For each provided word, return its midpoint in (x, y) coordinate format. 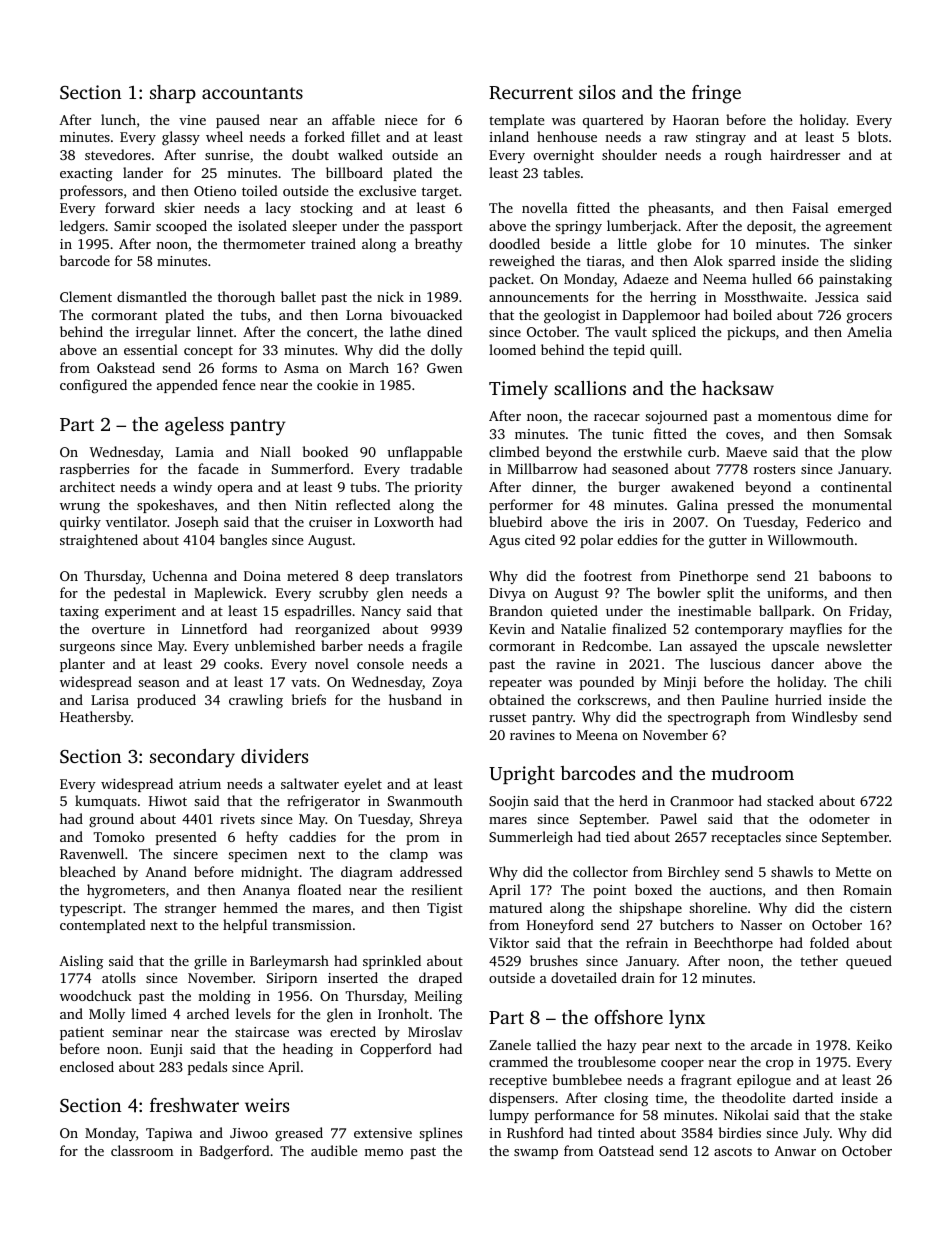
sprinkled (392, 962)
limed (149, 1013)
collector (600, 871)
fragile (442, 647)
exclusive (387, 190)
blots (873, 136)
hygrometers (126, 891)
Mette (853, 872)
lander (143, 172)
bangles (243, 541)
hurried (798, 699)
